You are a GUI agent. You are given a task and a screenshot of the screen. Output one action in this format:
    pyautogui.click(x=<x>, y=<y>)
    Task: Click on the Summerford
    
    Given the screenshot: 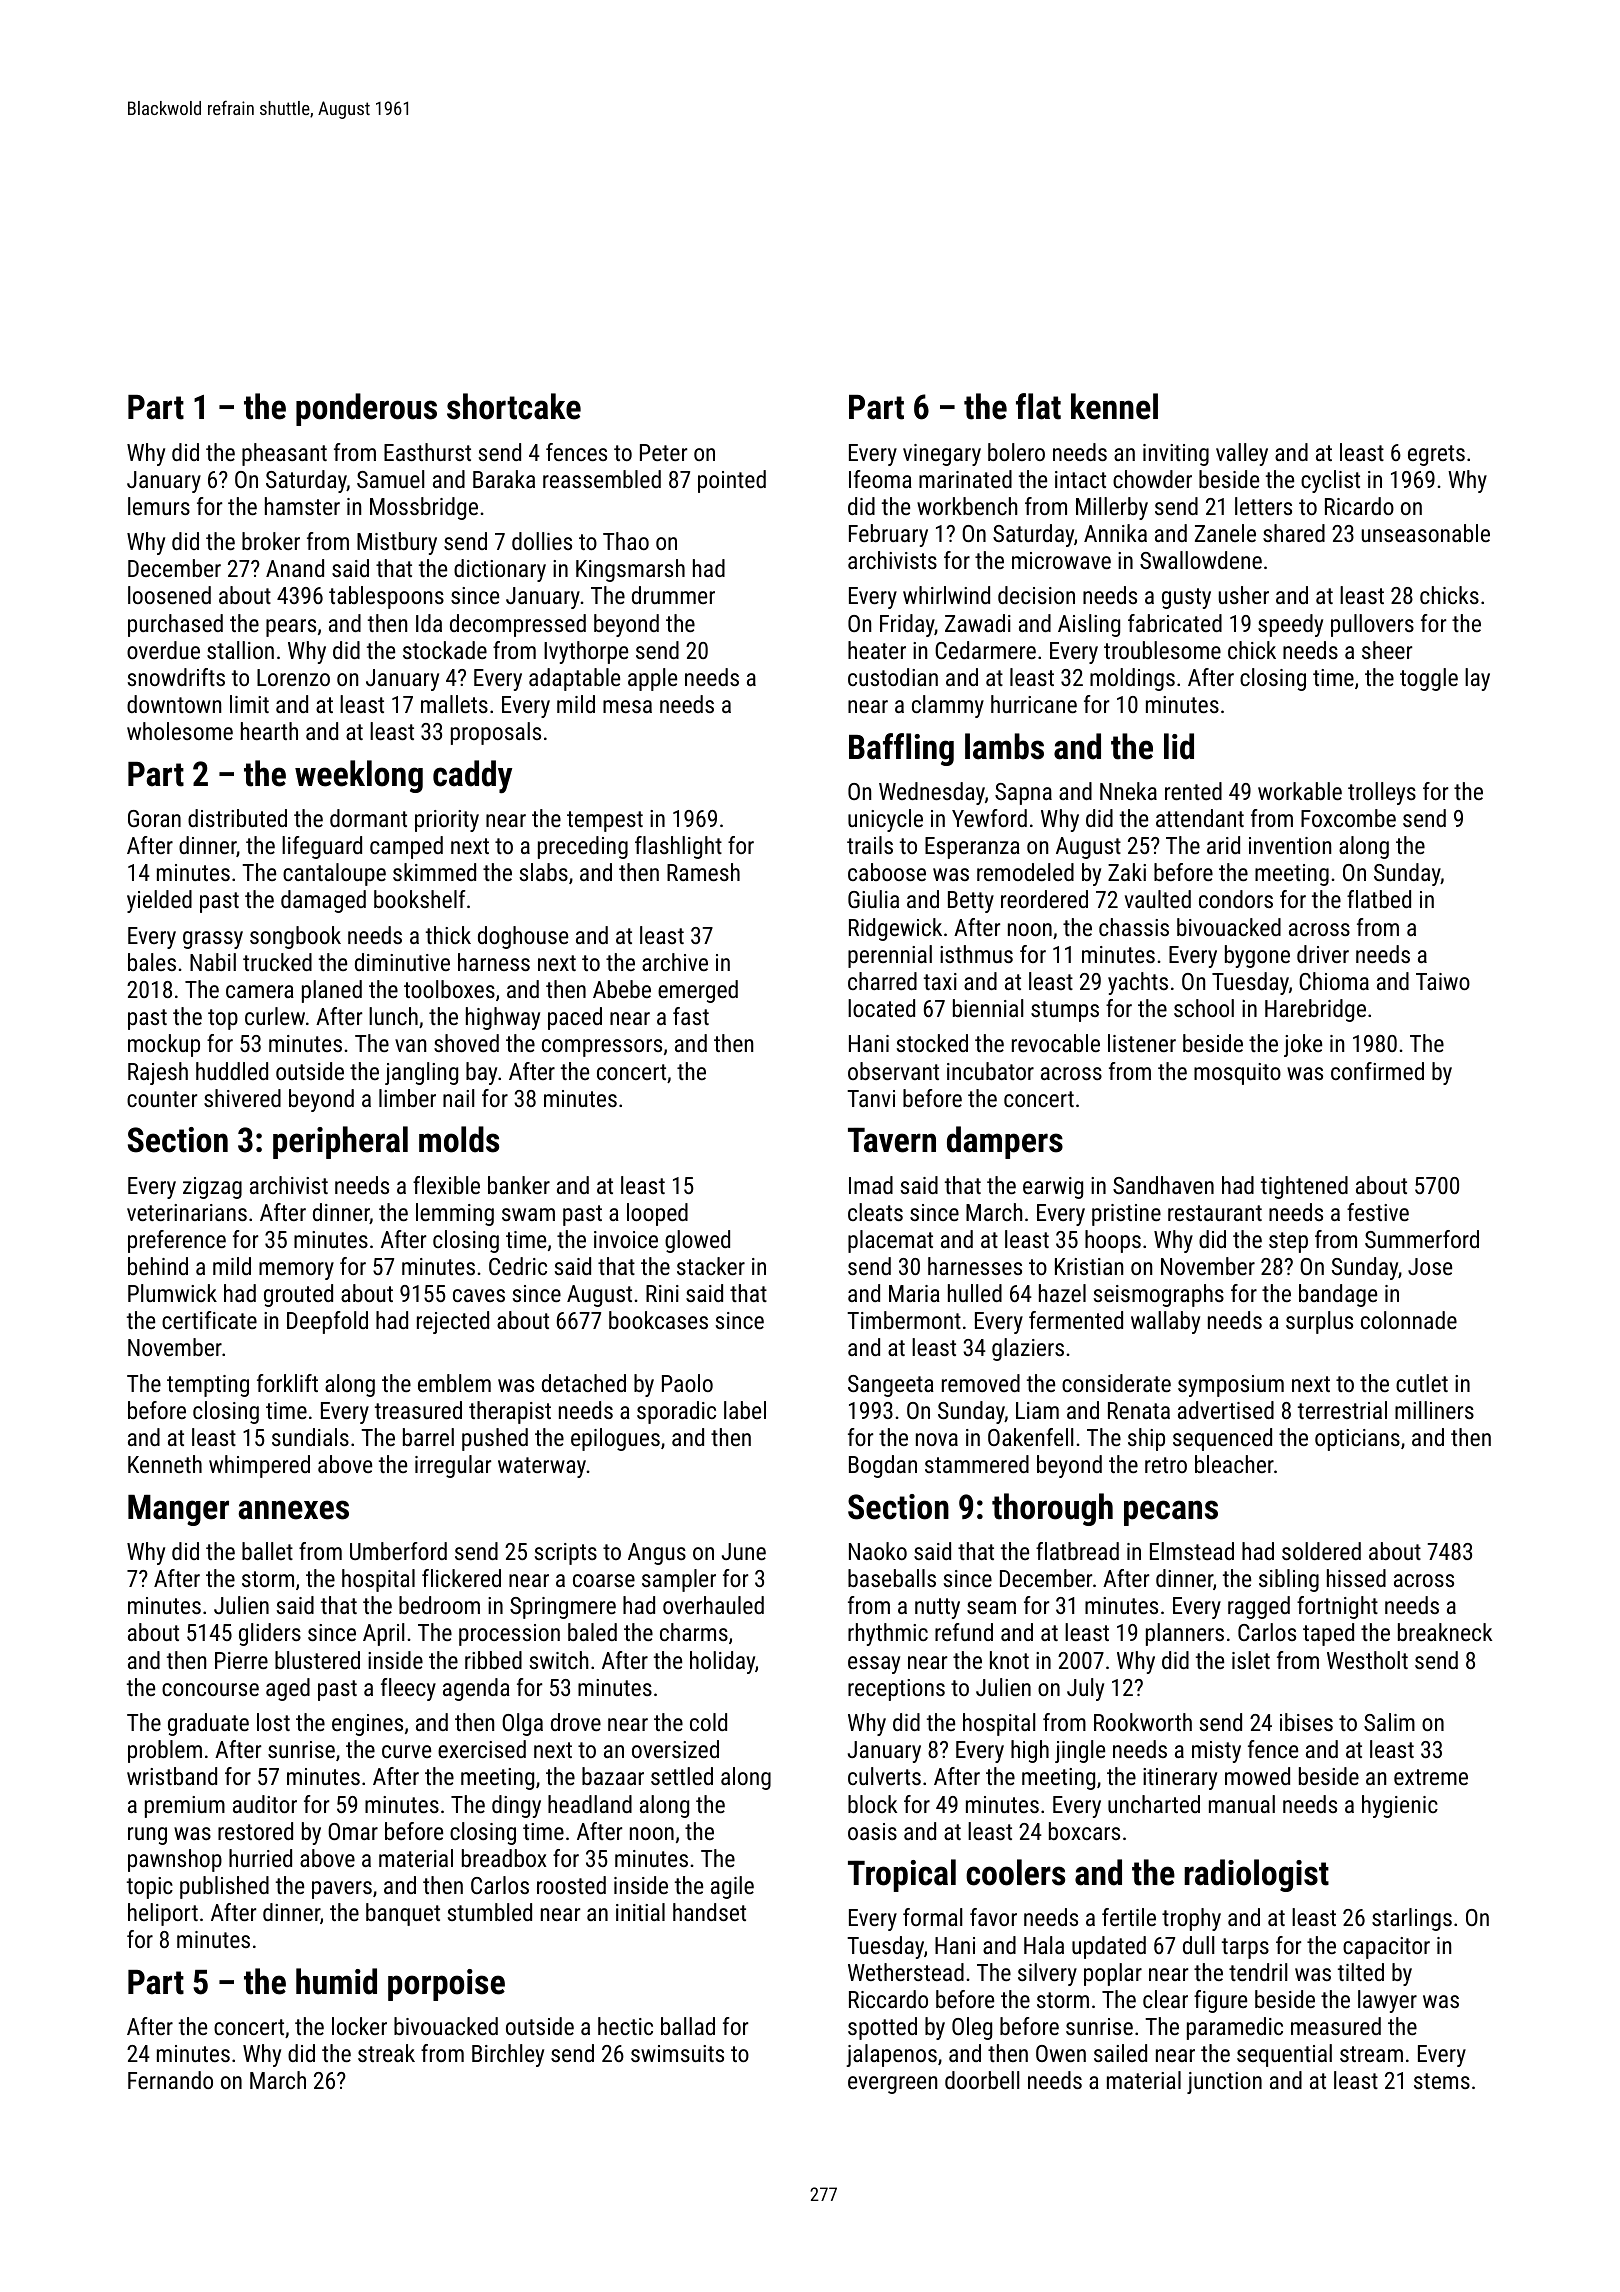 What is the action you would take?
    pyautogui.click(x=1422, y=1239)
